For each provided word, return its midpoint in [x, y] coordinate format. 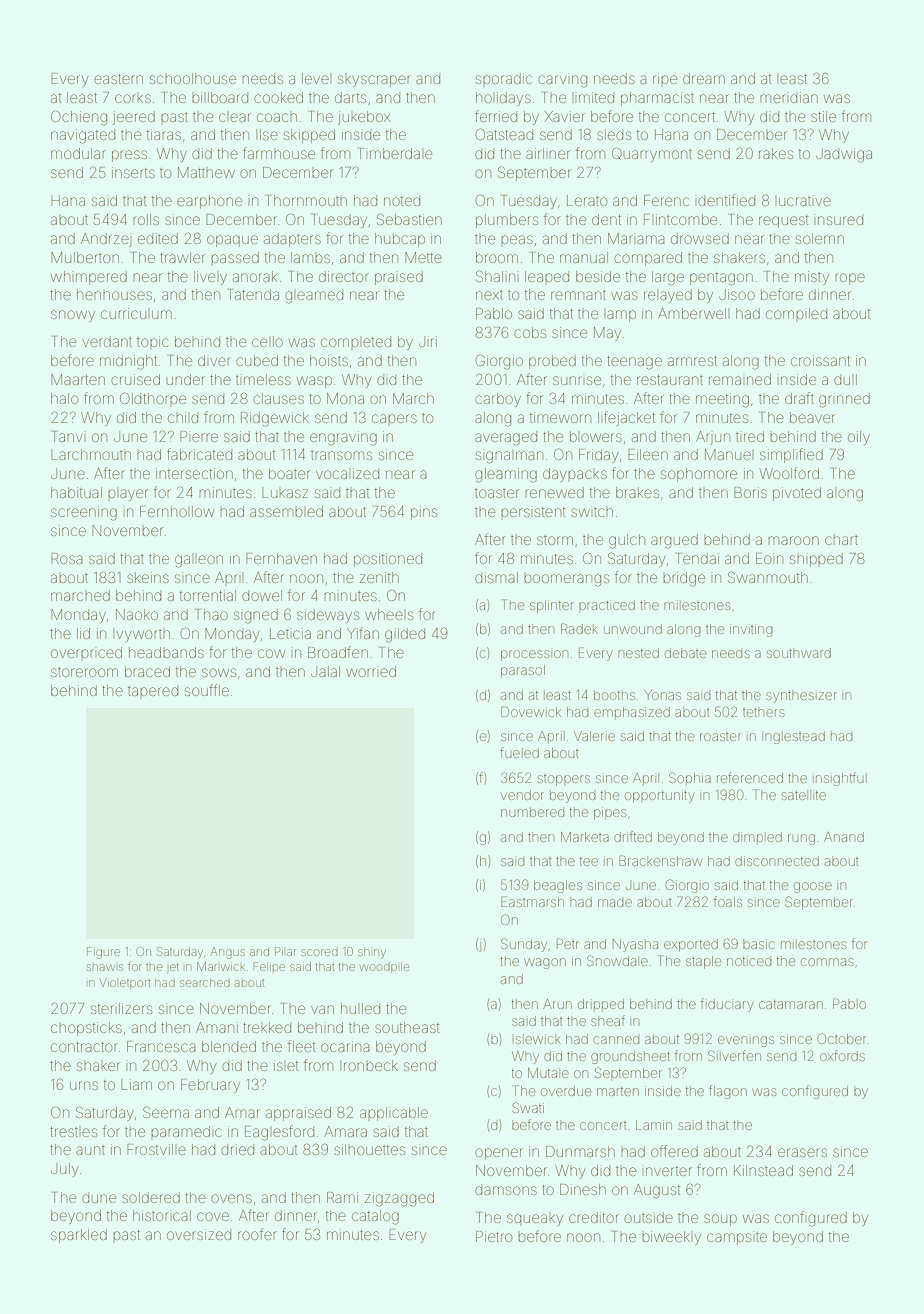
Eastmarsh [532, 901]
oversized [199, 1234]
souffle [207, 690]
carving [562, 81]
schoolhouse [193, 78]
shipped [816, 560]
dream [704, 78]
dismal [496, 577]
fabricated [199, 454]
